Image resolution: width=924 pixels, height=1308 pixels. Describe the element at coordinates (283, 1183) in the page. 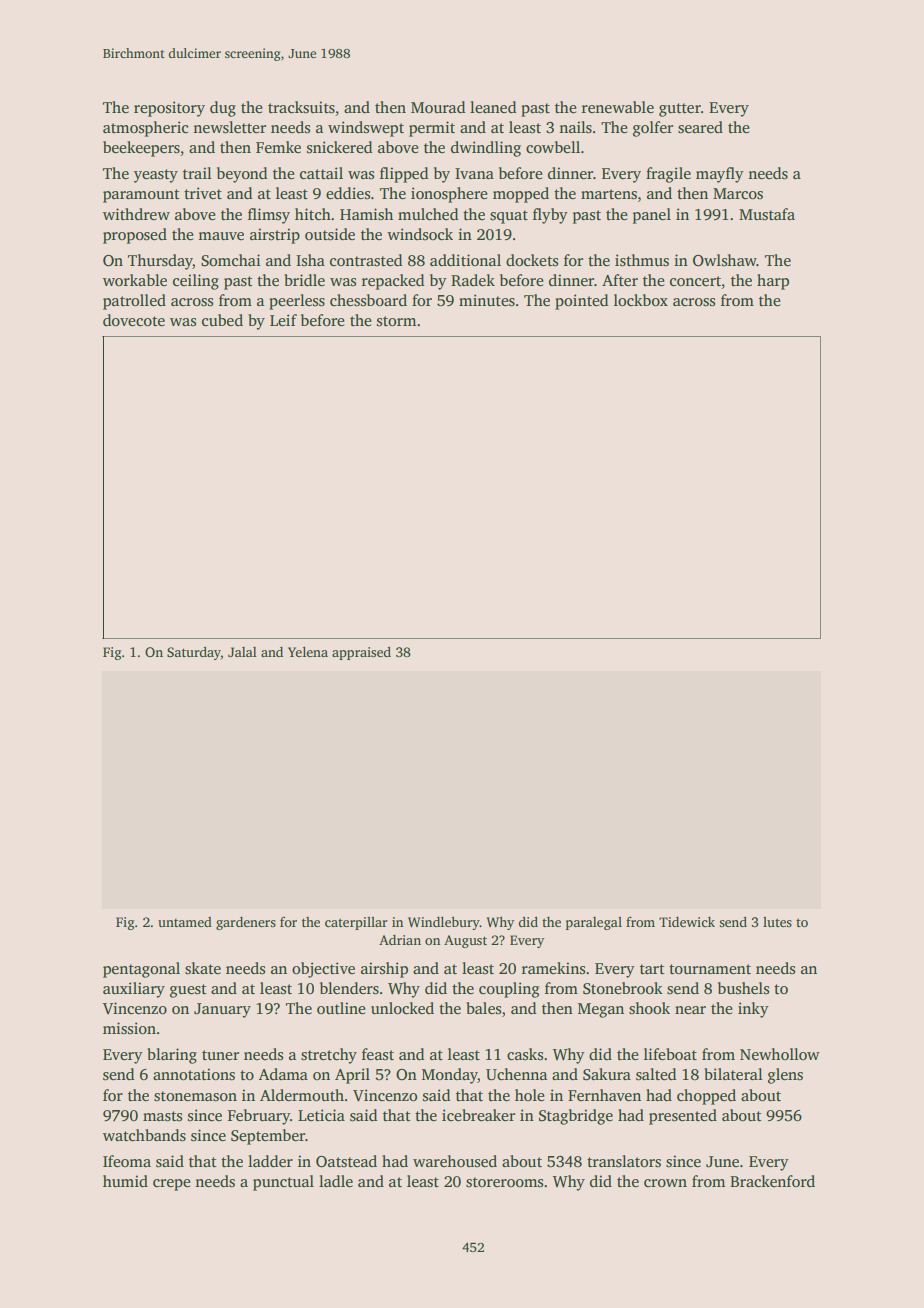

I see `punctual` at that location.
